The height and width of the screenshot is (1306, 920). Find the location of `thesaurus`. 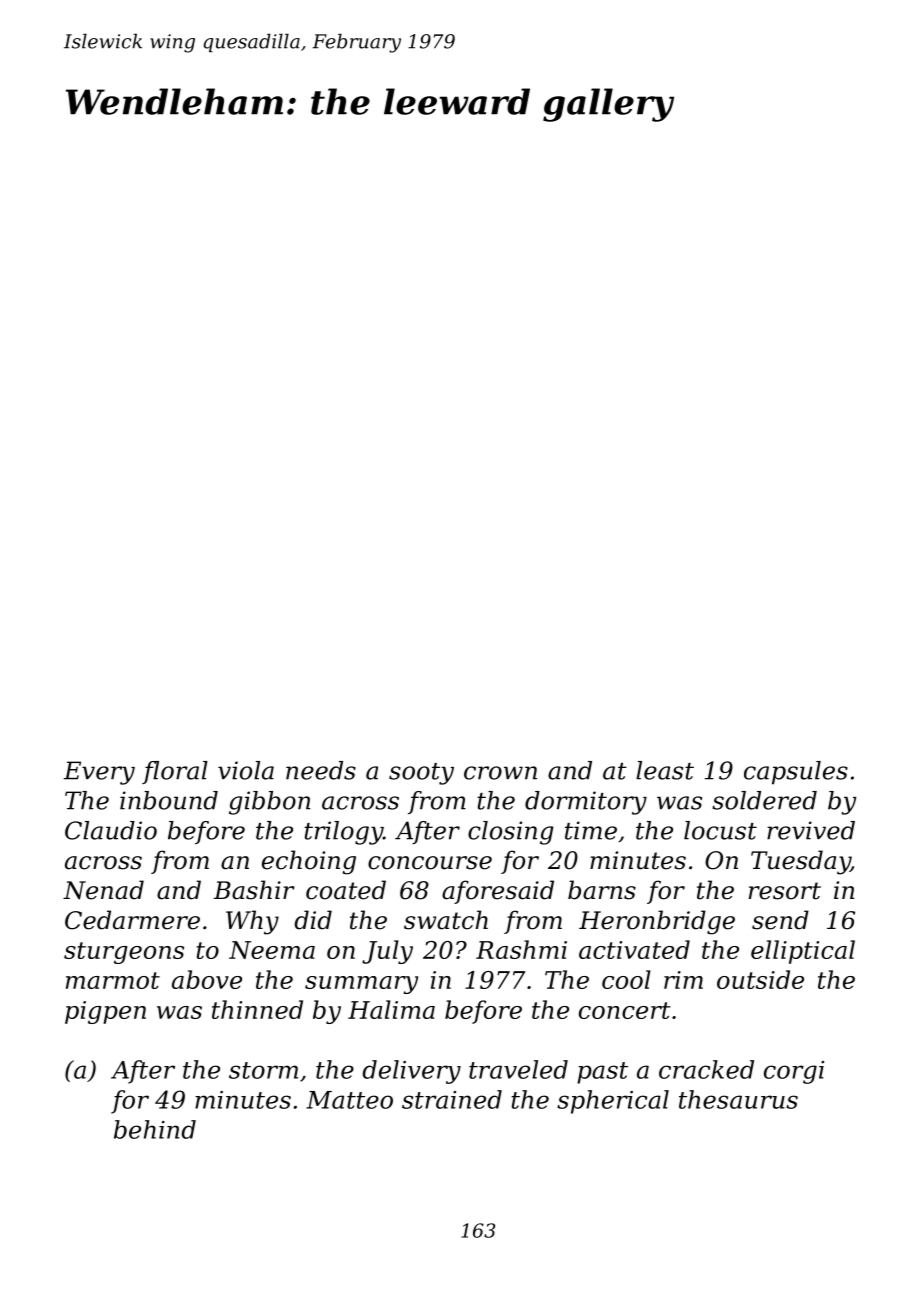

thesaurus is located at coordinates (738, 1099).
